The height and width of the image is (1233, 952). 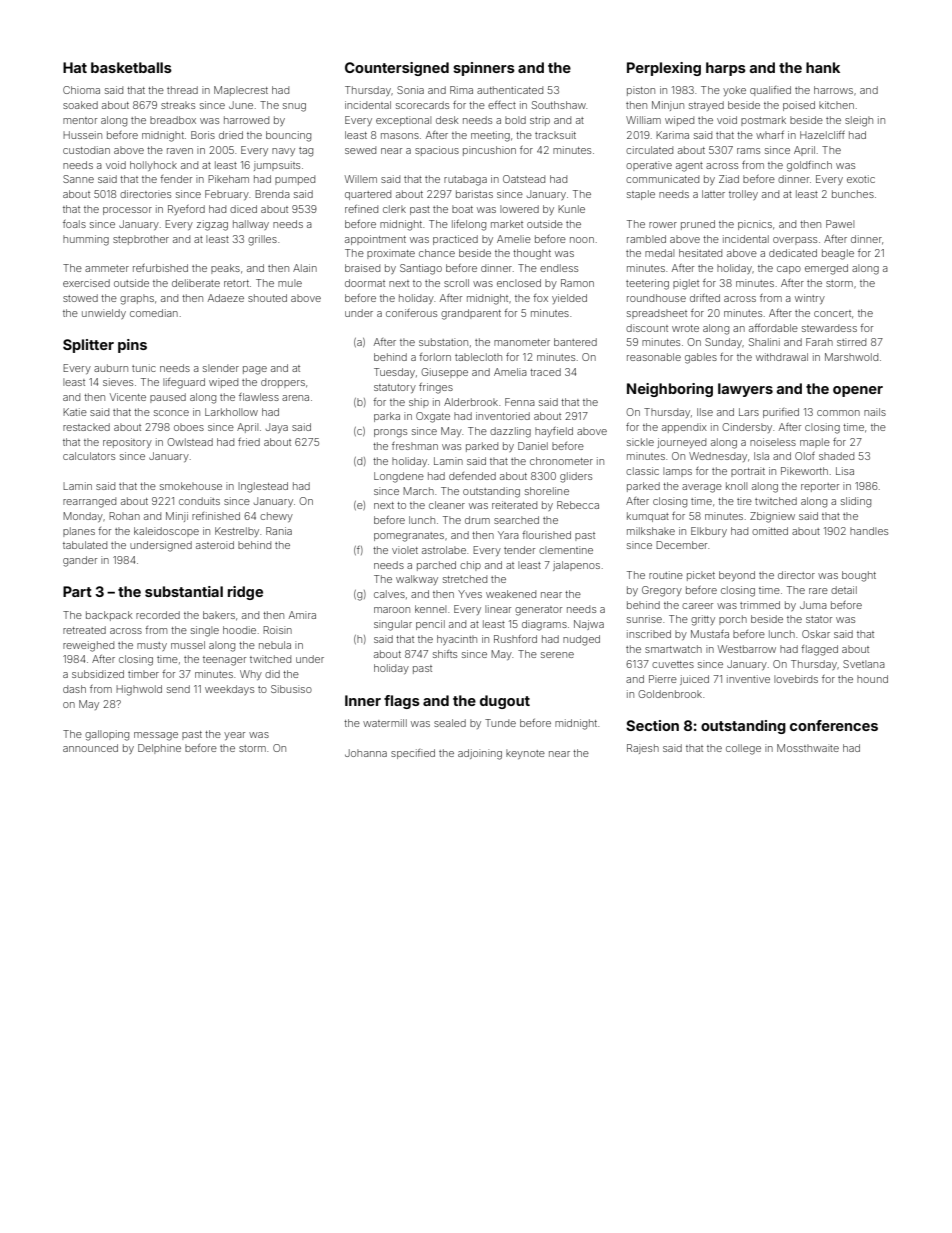 What do you see at coordinates (294, 107) in the image?
I see `snug` at bounding box center [294, 107].
